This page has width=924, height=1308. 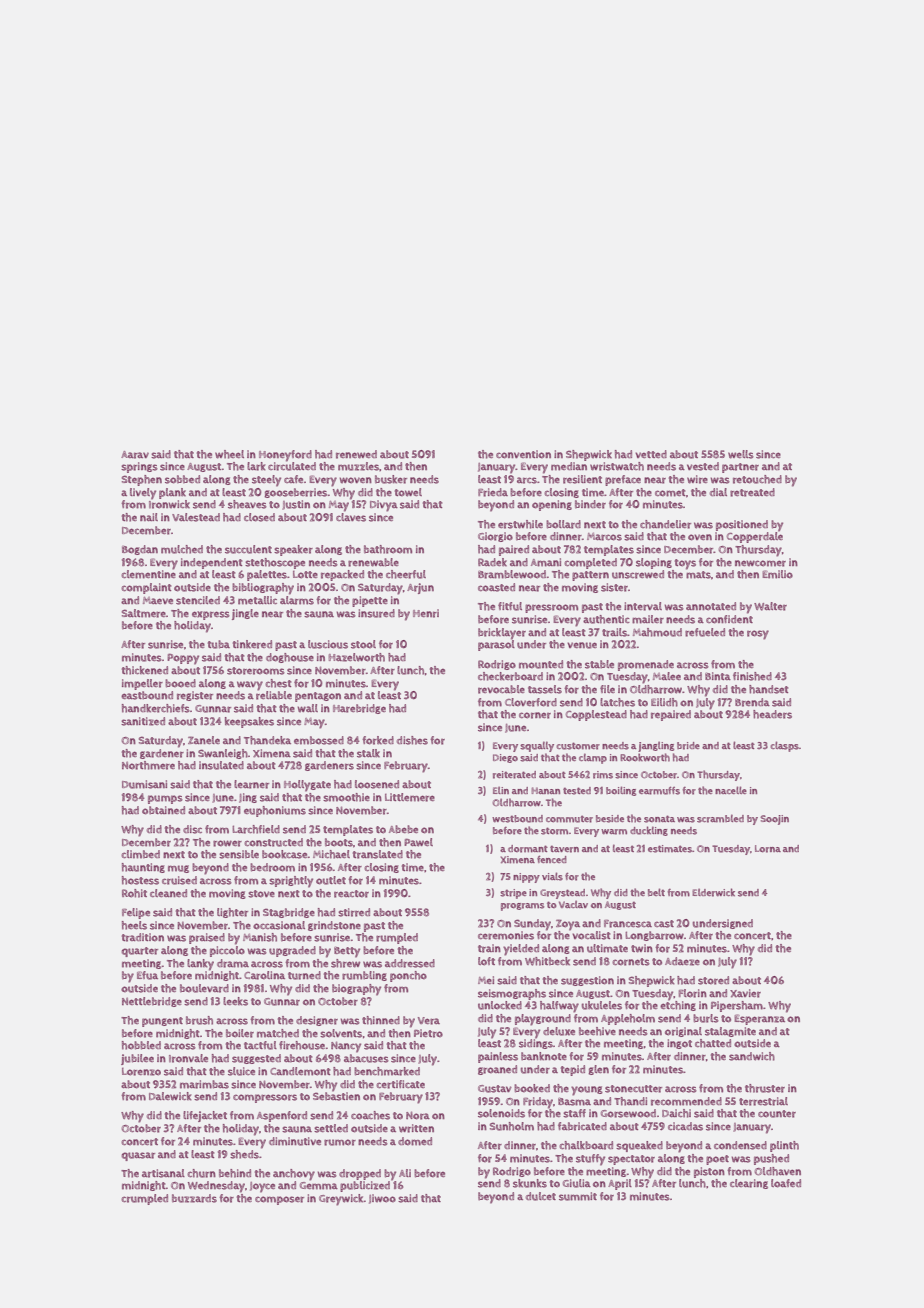 What do you see at coordinates (227, 843) in the page?
I see `rower` at bounding box center [227, 843].
